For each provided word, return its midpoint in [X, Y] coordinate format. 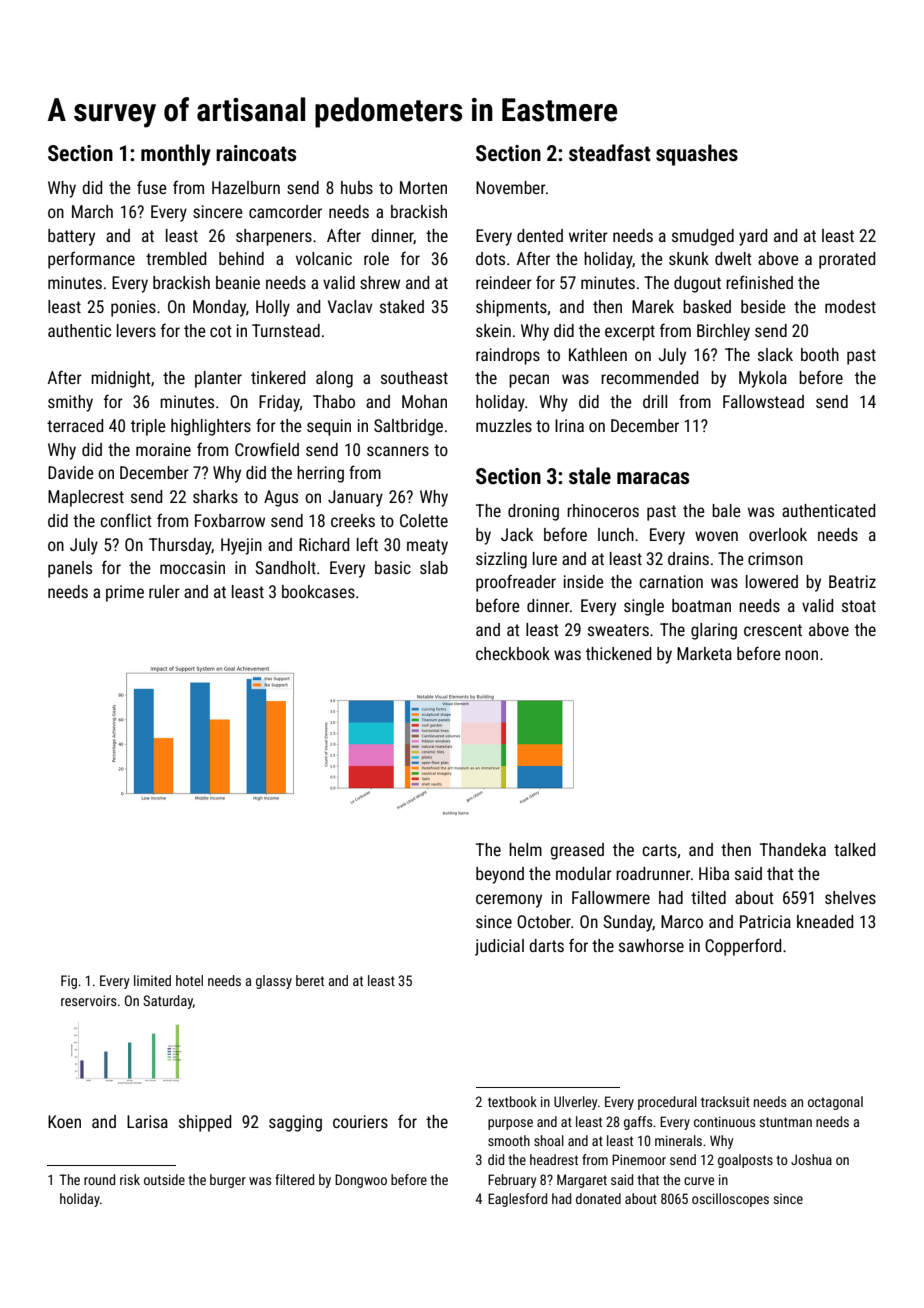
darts [546, 945]
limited [152, 980]
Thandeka [793, 849]
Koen [64, 1121]
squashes [697, 155]
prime [125, 593]
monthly [176, 155]
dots [490, 258]
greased [577, 851]
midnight [121, 379]
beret [310, 980]
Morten [423, 187]
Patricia [765, 921]
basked [707, 306]
